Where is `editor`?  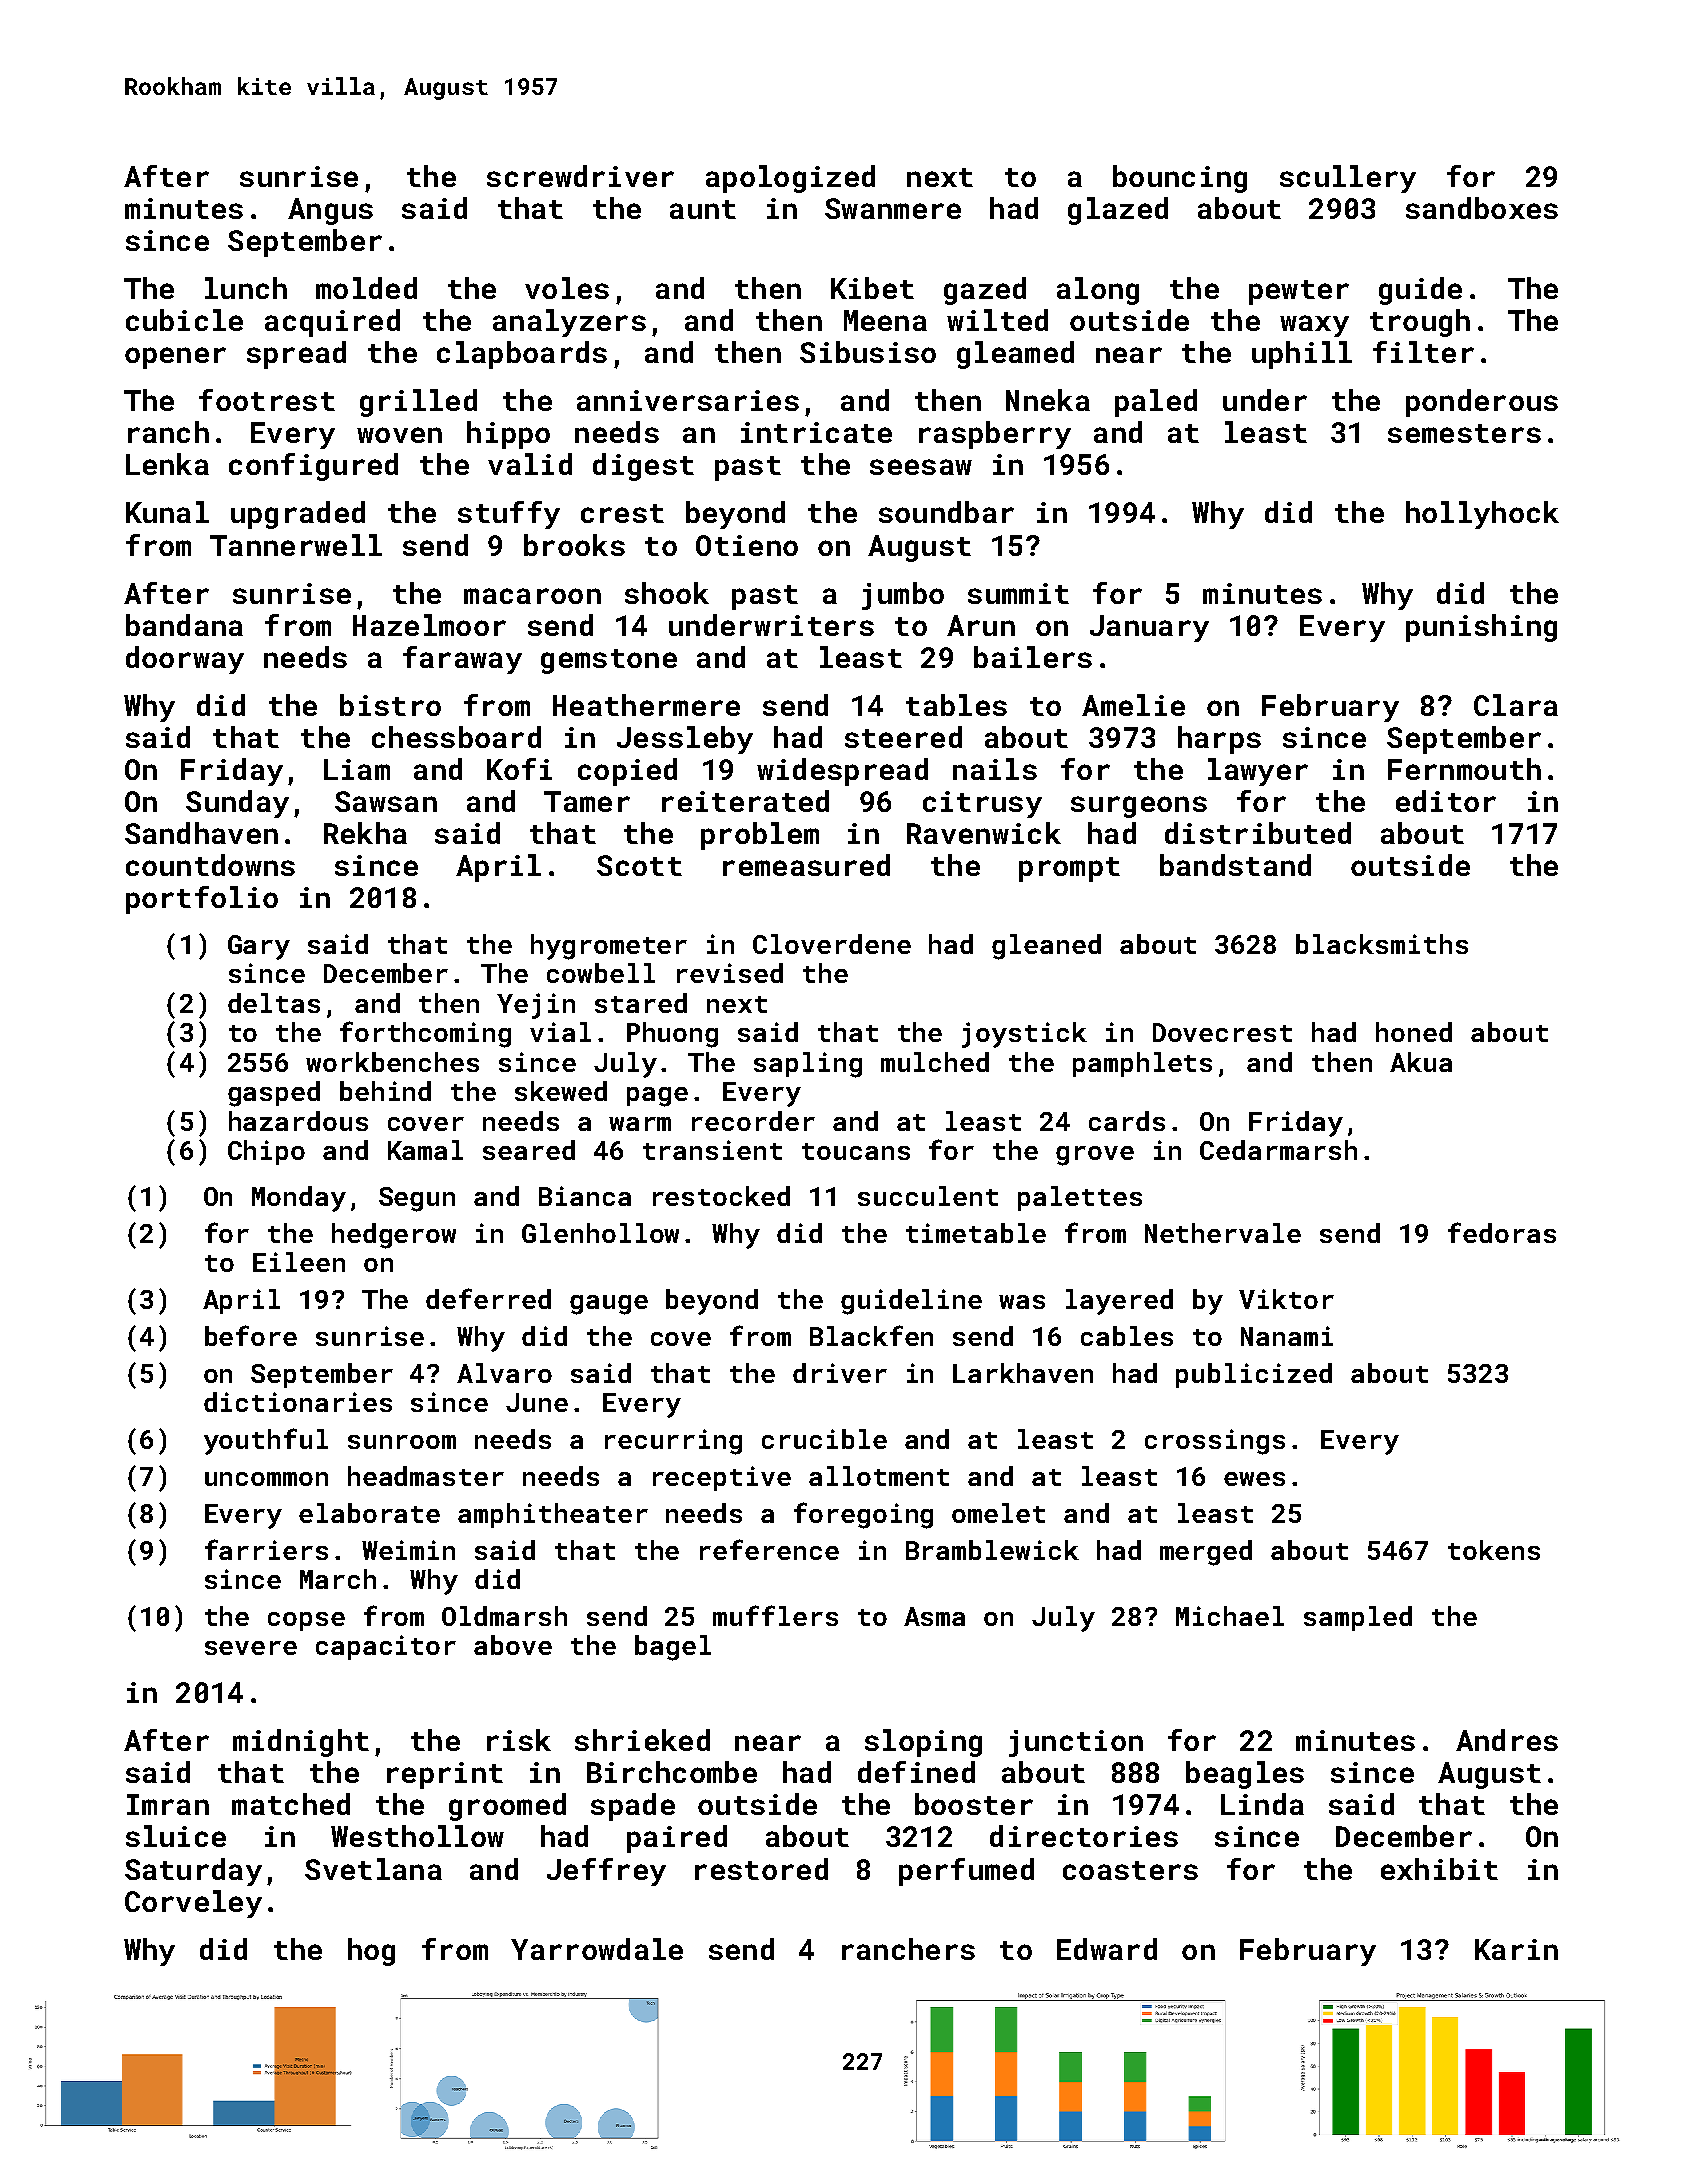 editor is located at coordinates (1446, 801).
